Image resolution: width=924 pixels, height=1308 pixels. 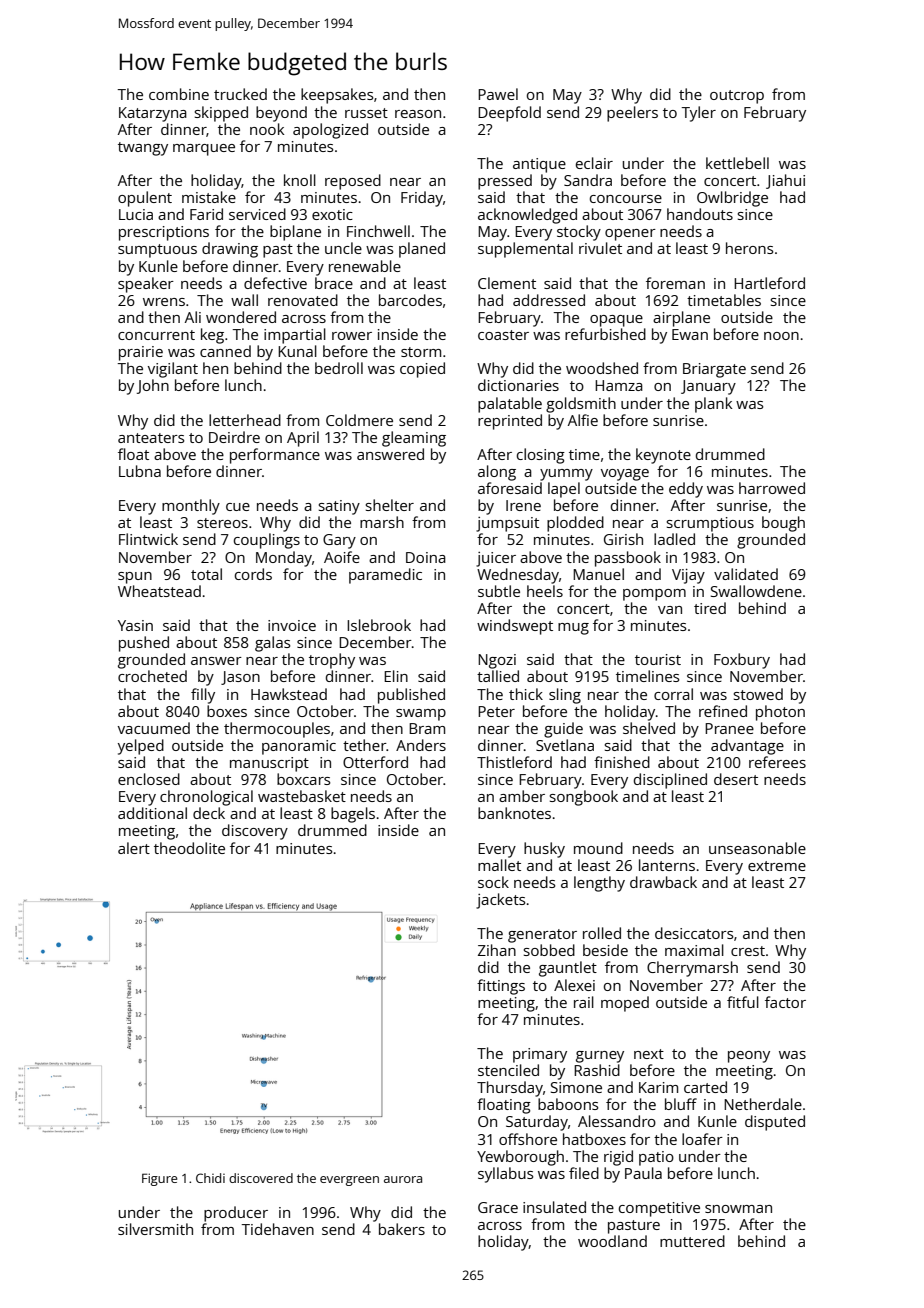 What do you see at coordinates (240, 94) in the screenshot?
I see `trucked` at bounding box center [240, 94].
